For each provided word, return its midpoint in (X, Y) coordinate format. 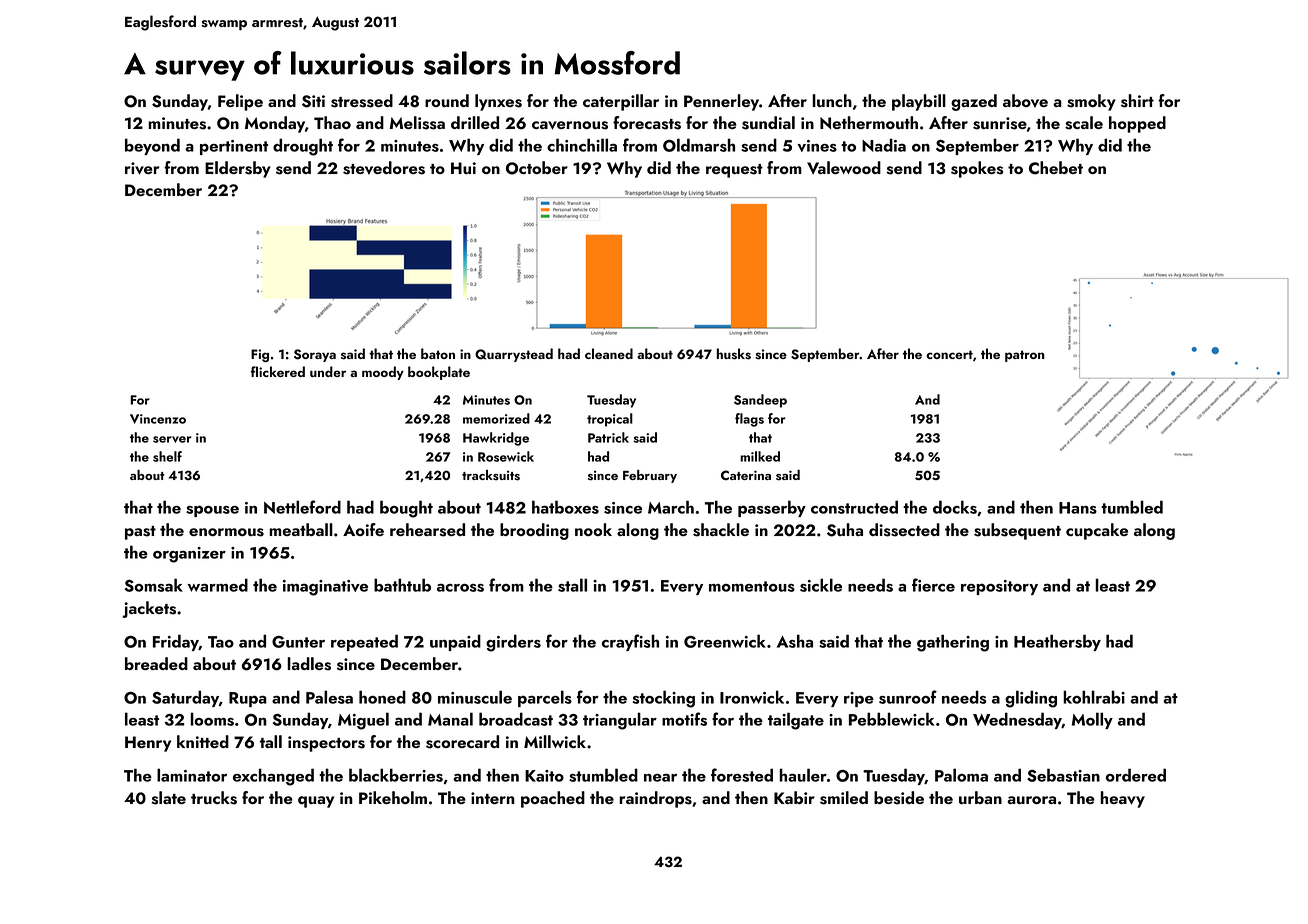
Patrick (608, 437)
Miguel (363, 721)
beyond (152, 146)
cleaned (609, 353)
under (328, 371)
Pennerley (721, 102)
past (140, 533)
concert (949, 354)
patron (1025, 356)
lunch (832, 100)
